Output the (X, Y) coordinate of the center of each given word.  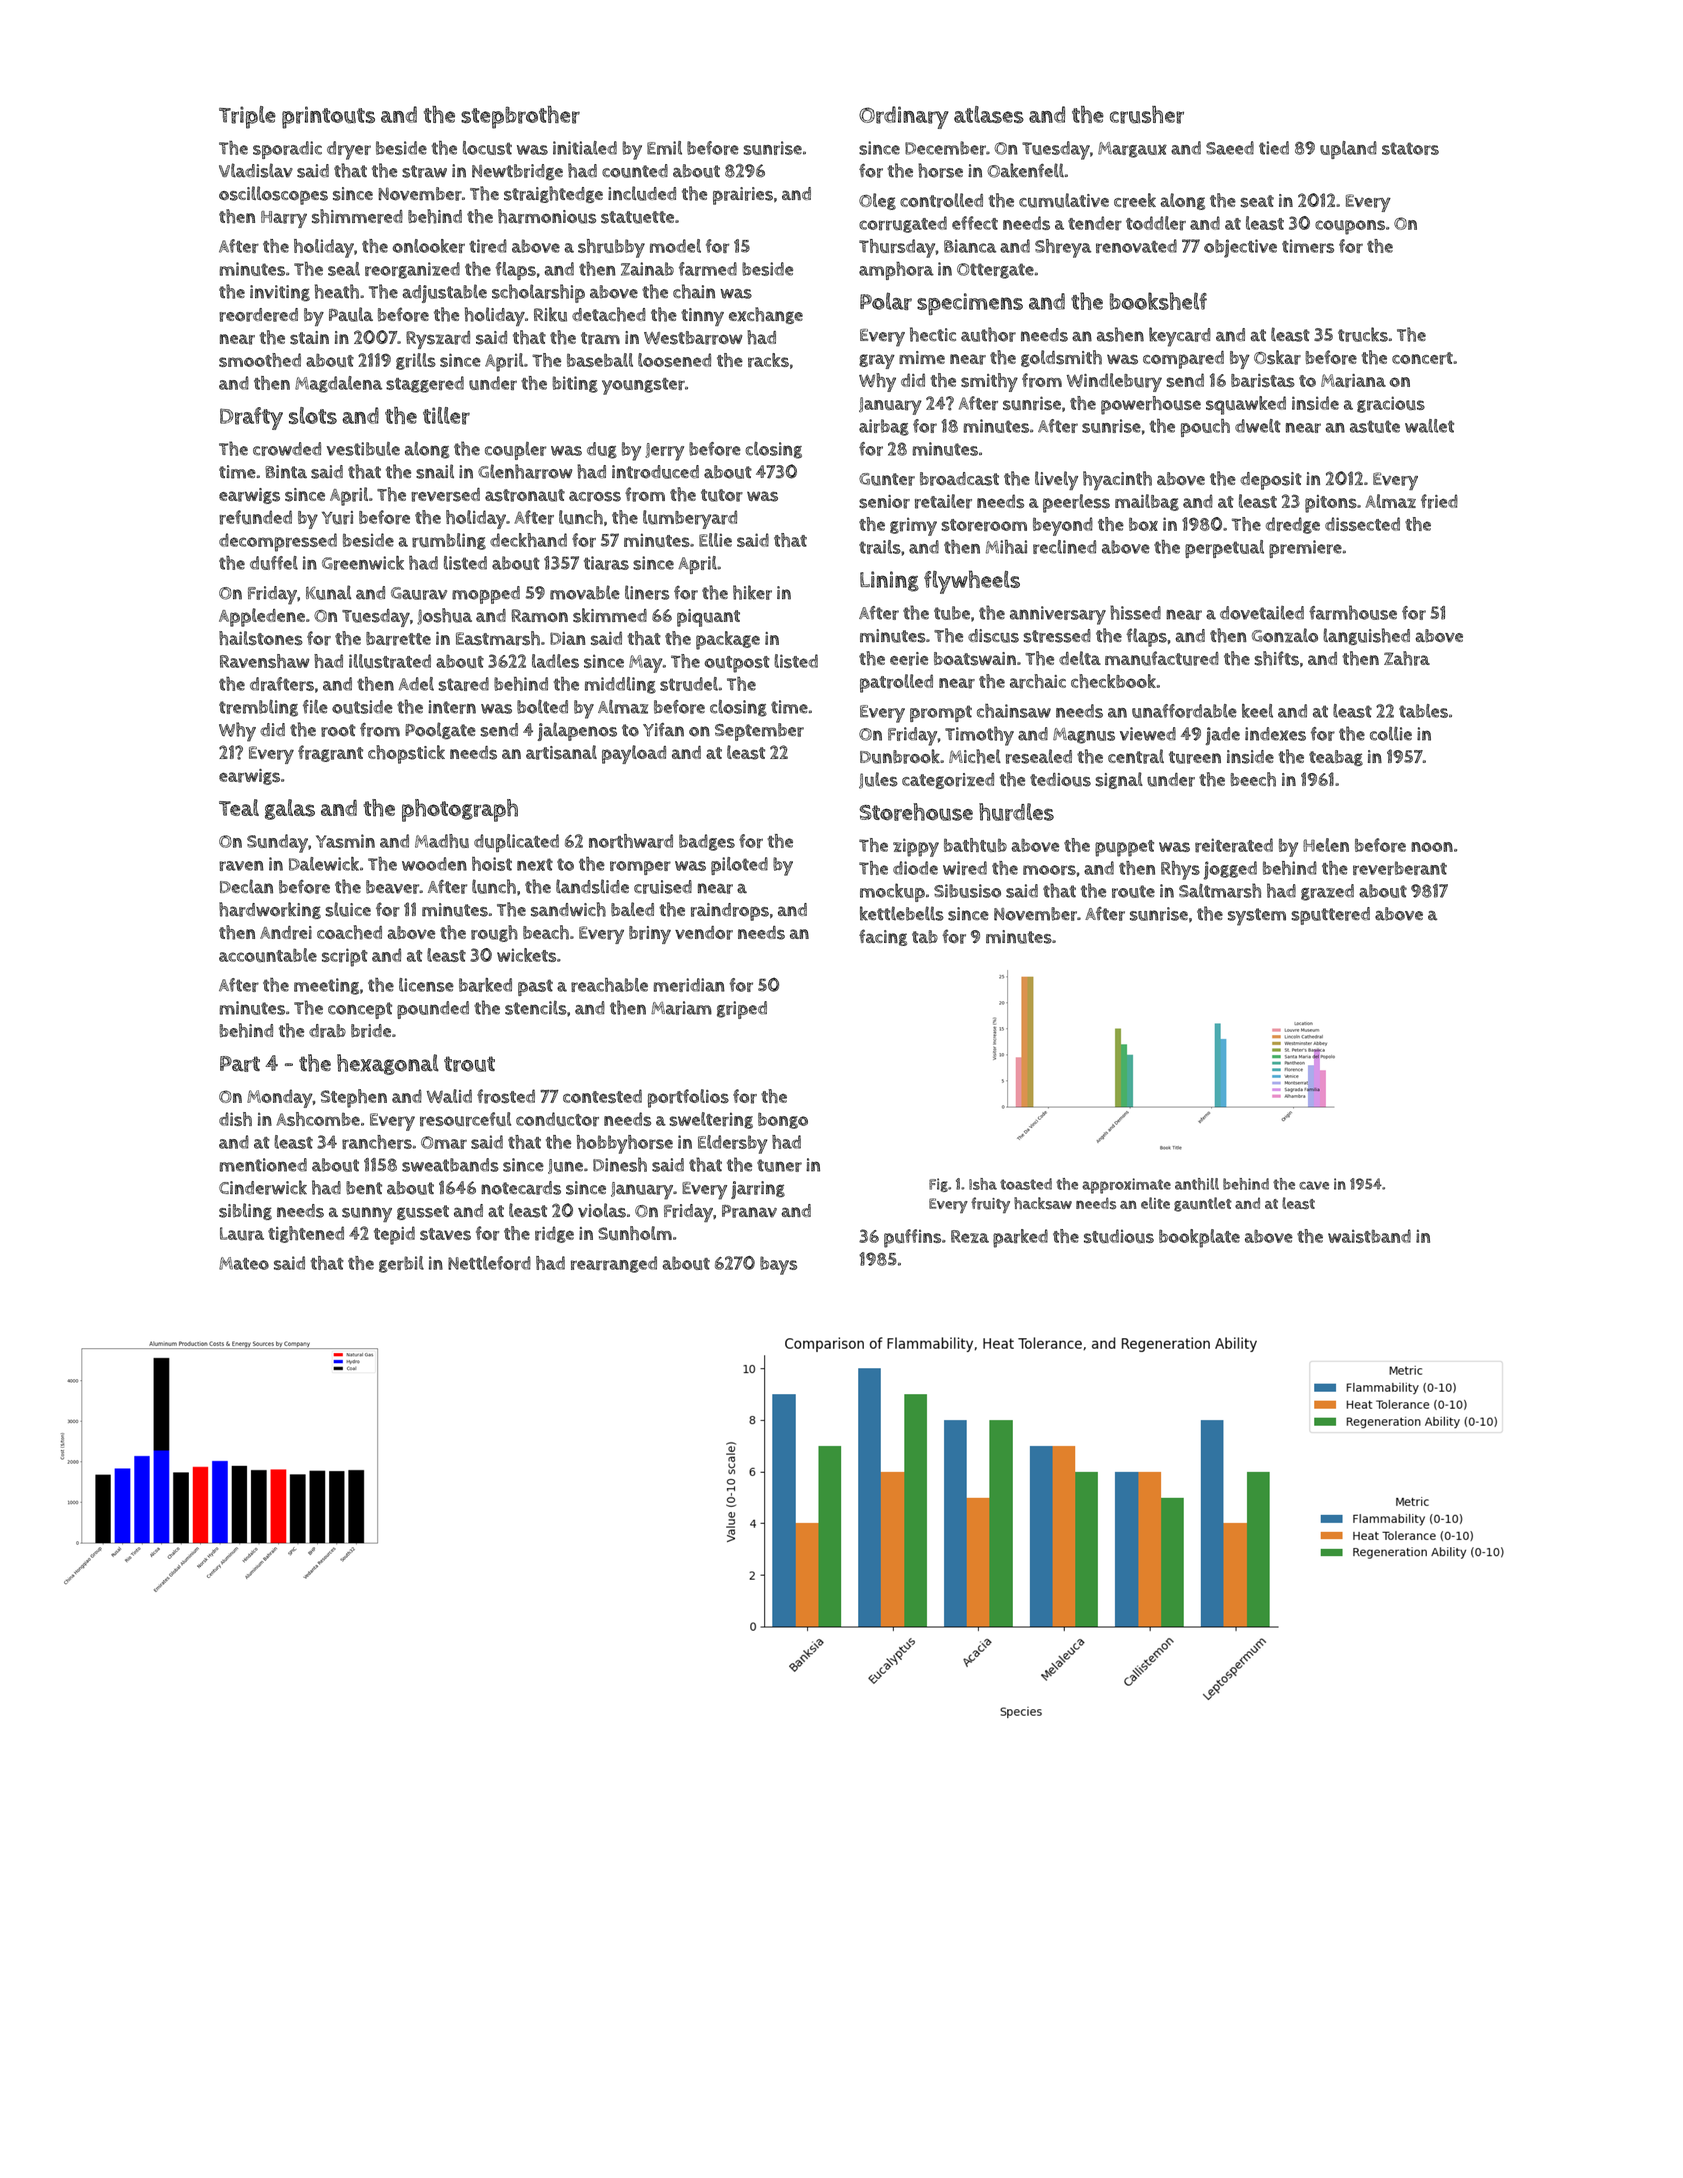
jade (1222, 736)
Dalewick (324, 864)
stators (1410, 148)
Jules (878, 780)
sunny (367, 1214)
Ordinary (904, 117)
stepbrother (520, 117)
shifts (1276, 658)
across (595, 496)
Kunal (328, 592)
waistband (1369, 1236)
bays (778, 1265)
